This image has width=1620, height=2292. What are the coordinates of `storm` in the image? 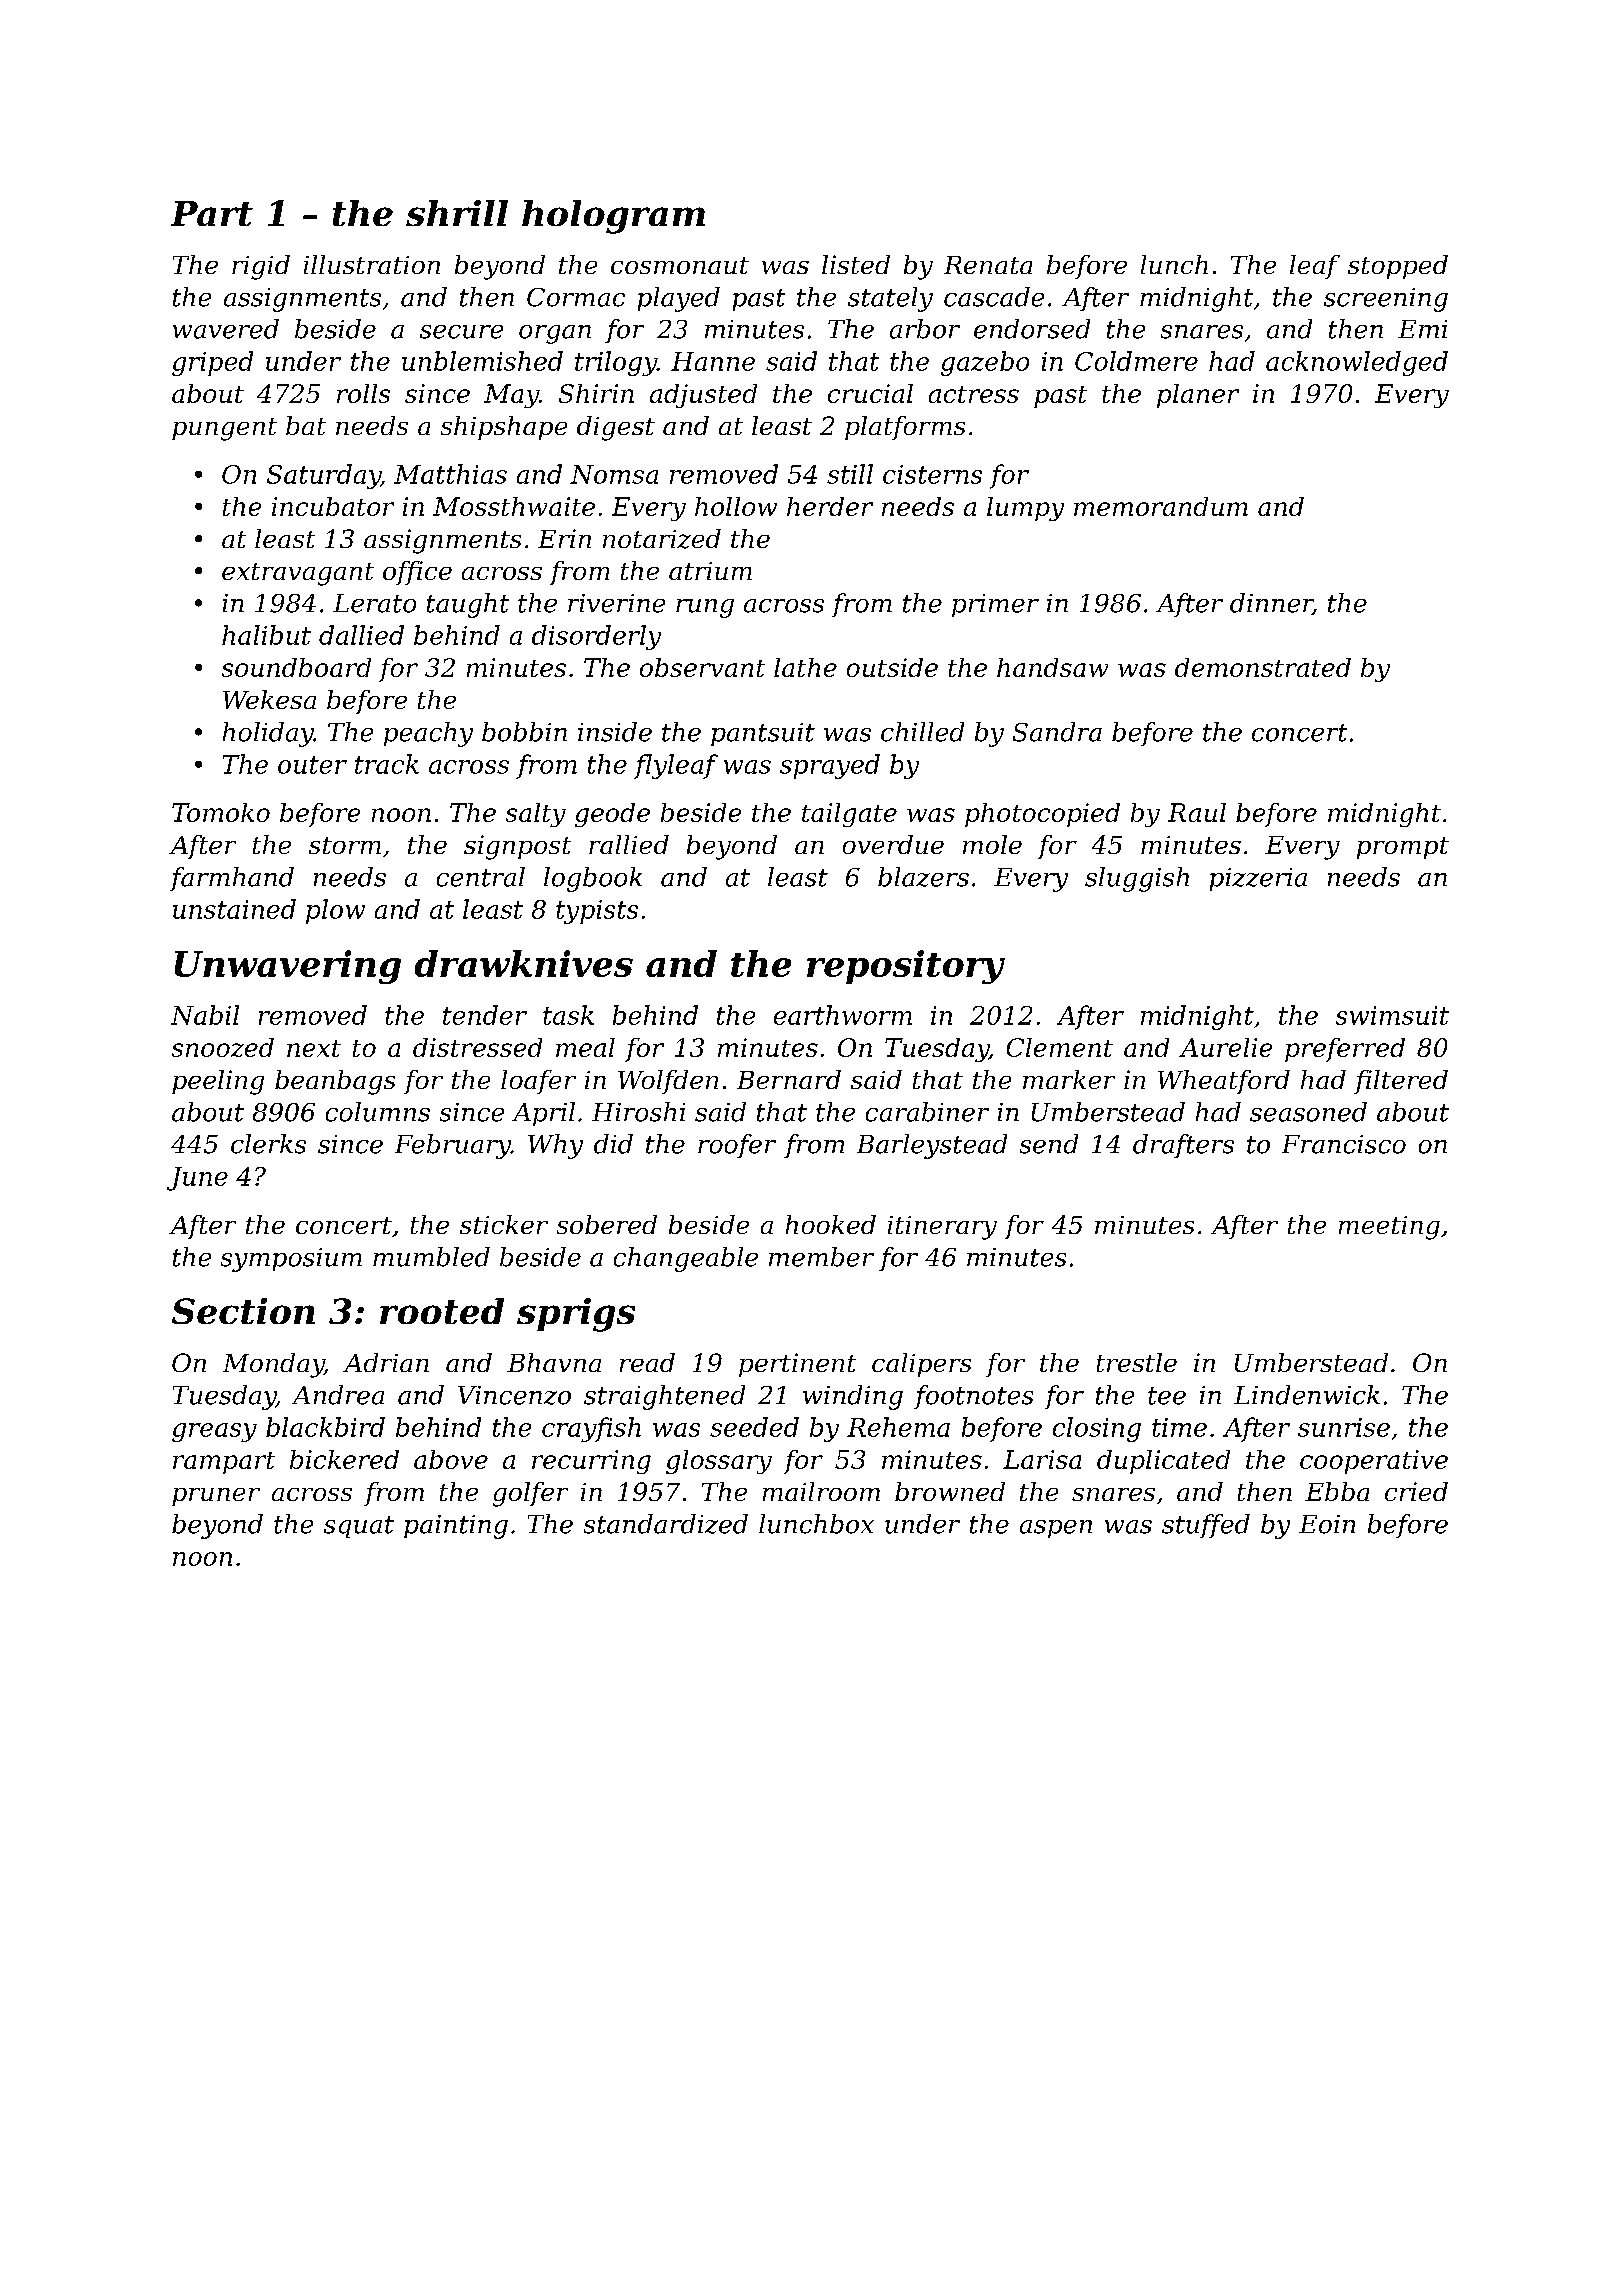 It's located at (345, 845).
